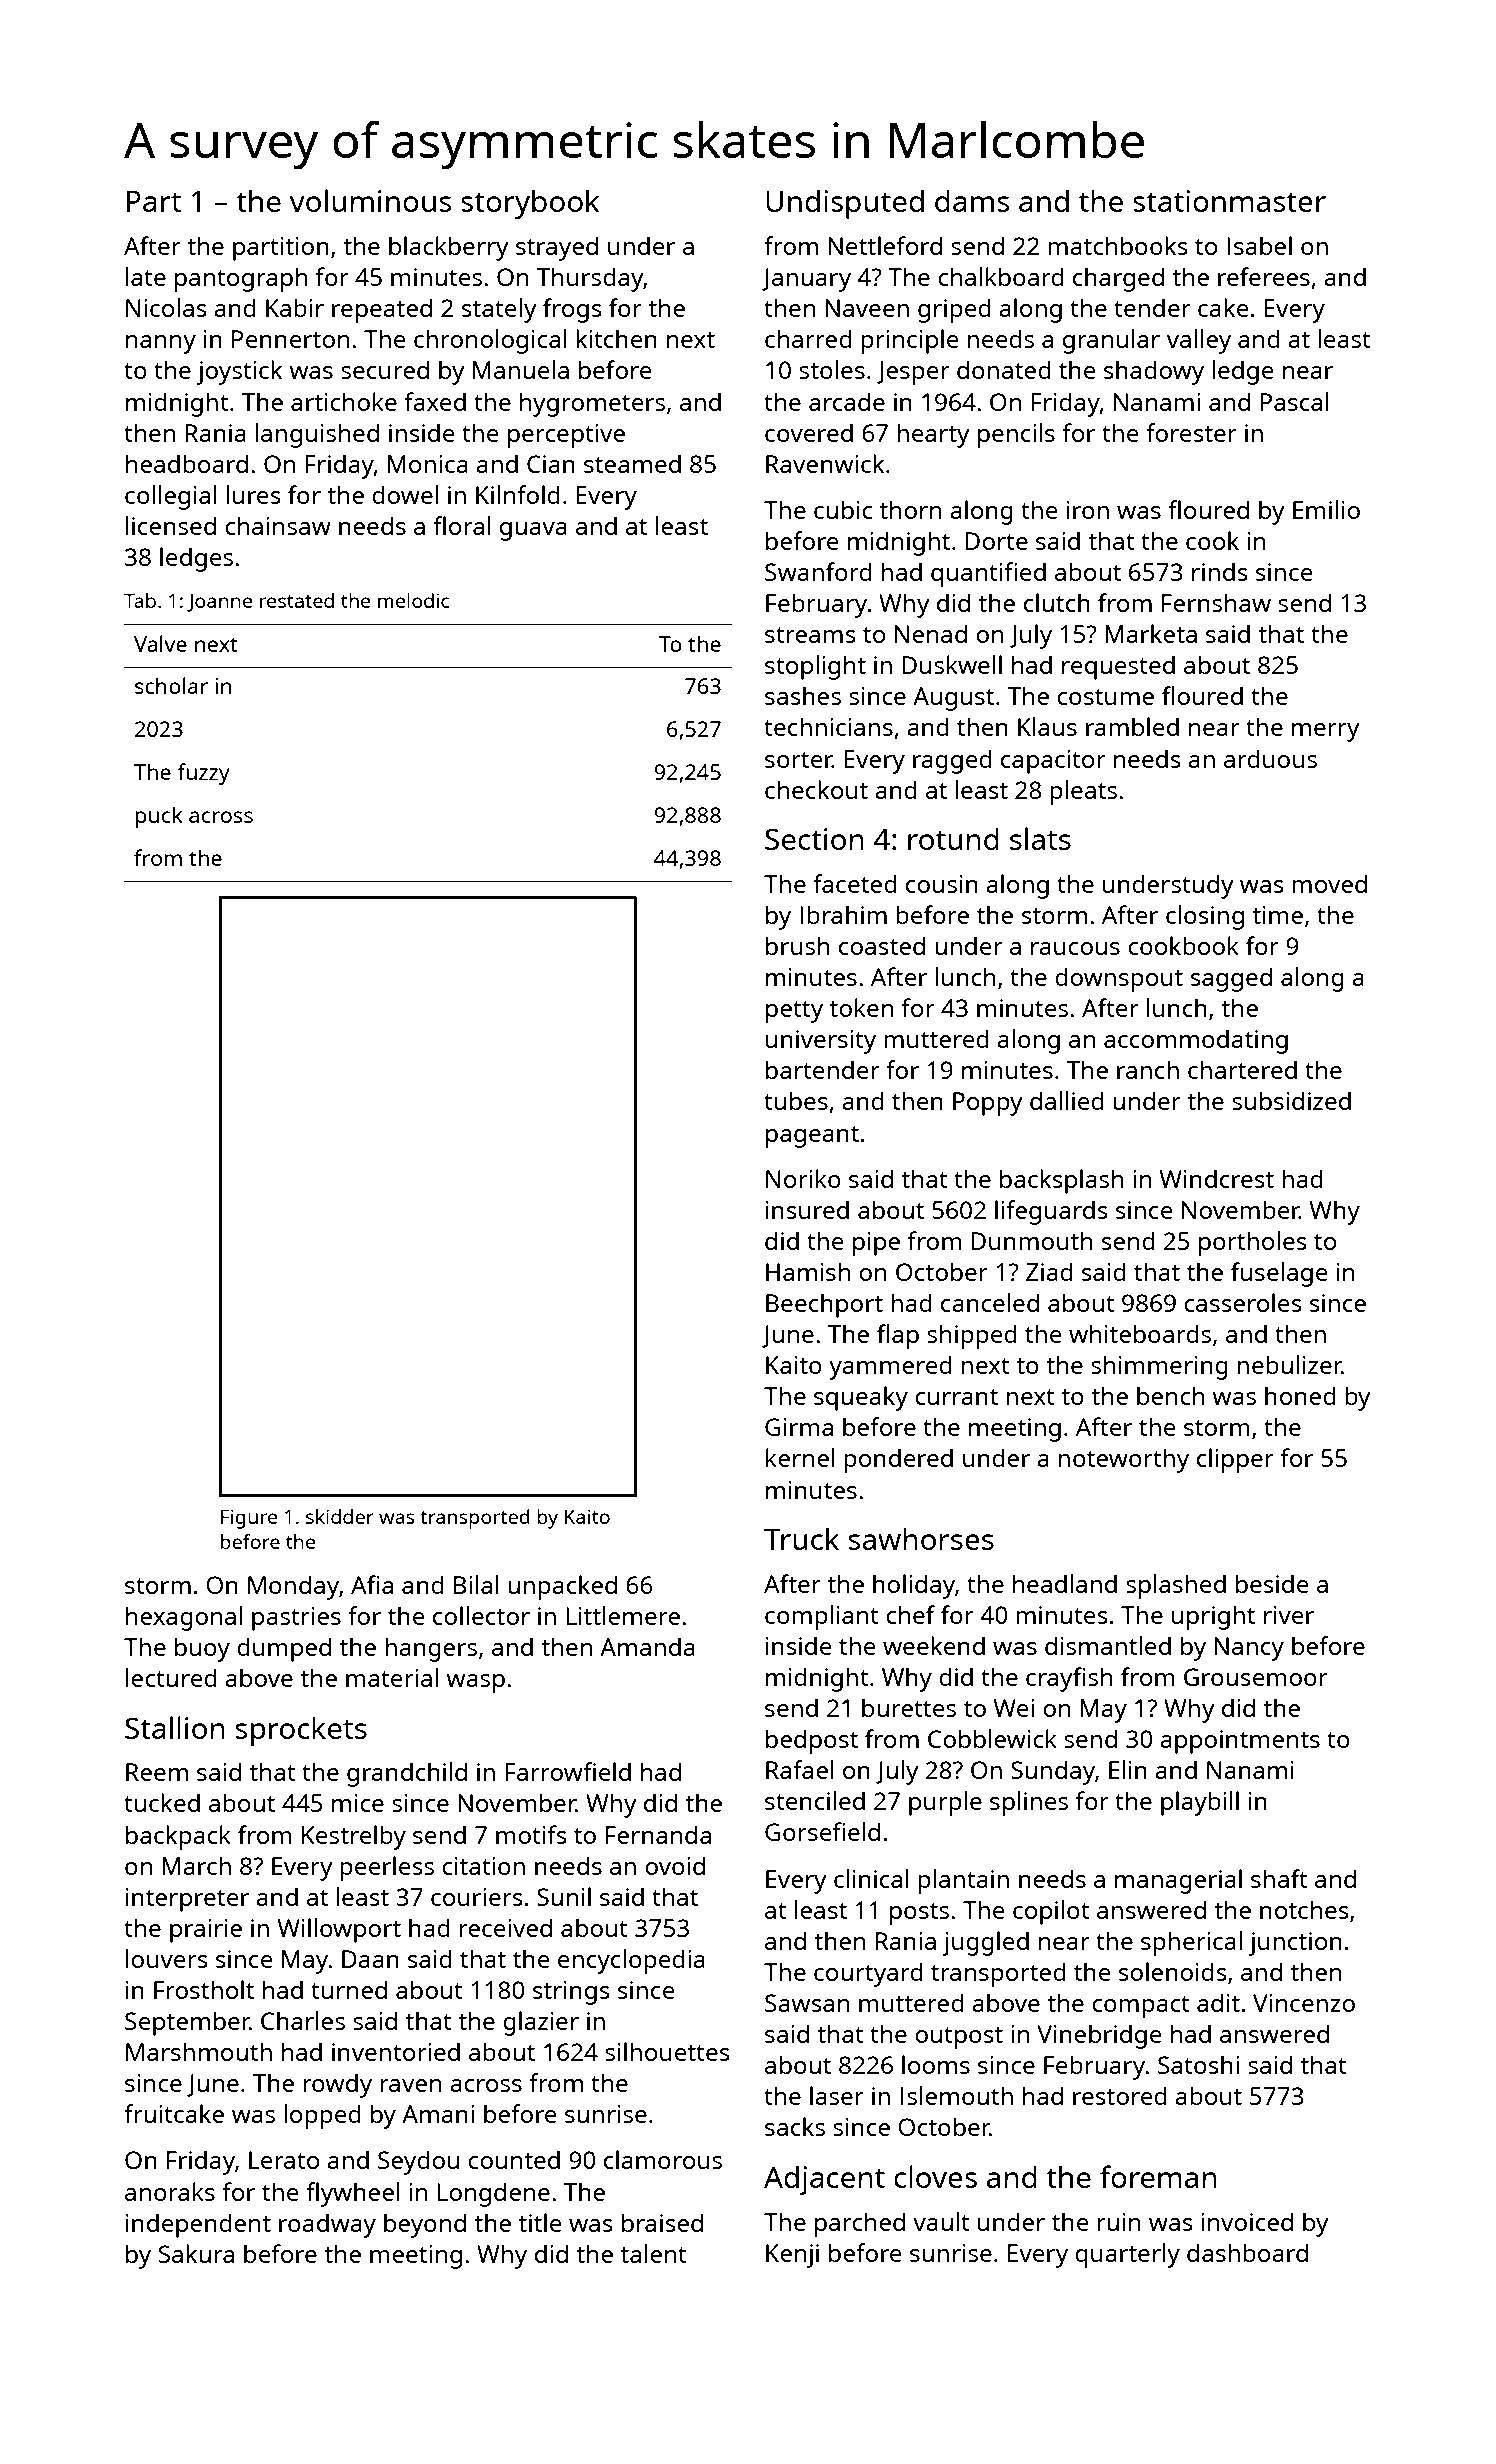  I want to click on Gorsefield, so click(822, 1831).
